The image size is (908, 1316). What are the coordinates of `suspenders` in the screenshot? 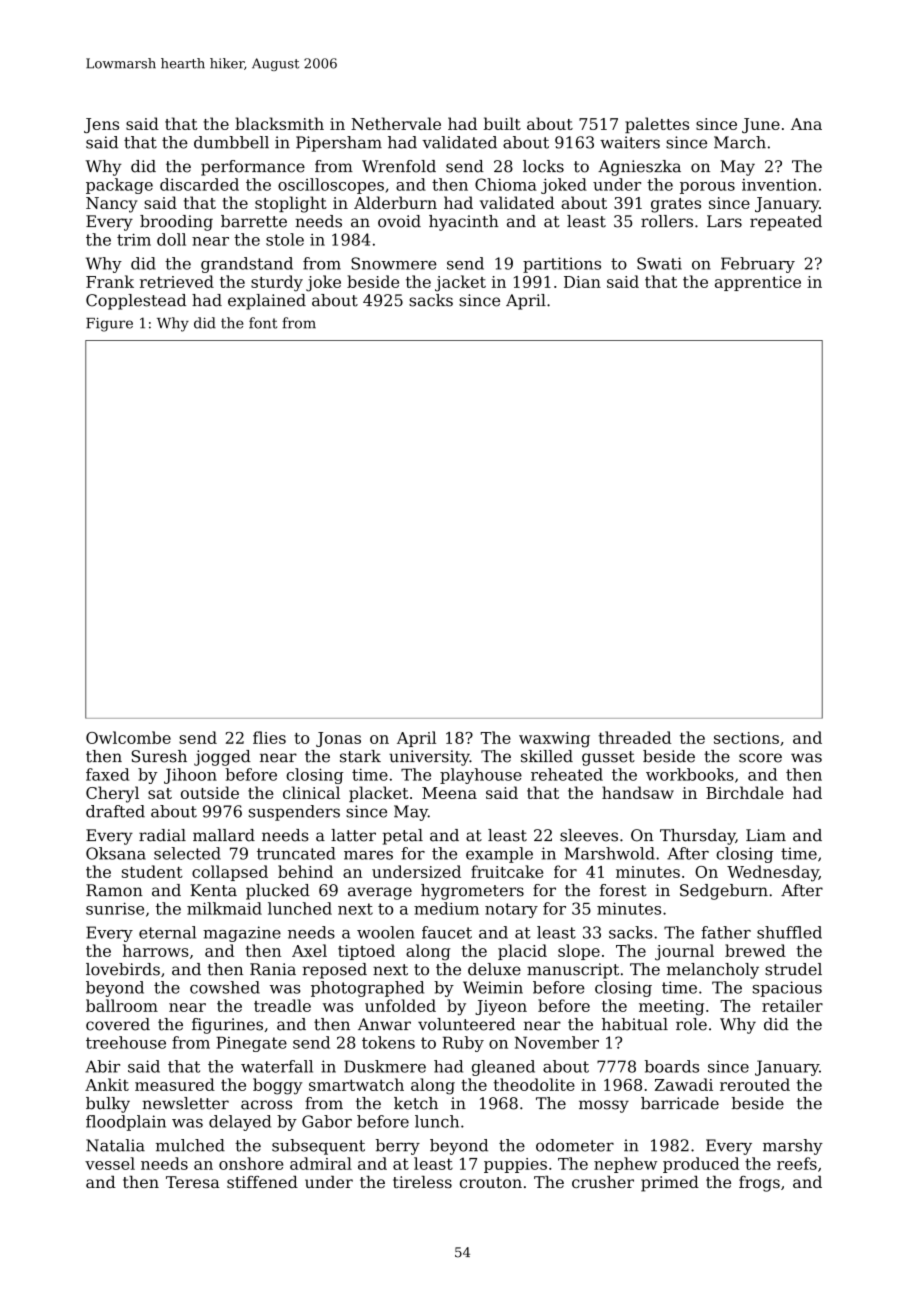 It's located at (294, 813).
